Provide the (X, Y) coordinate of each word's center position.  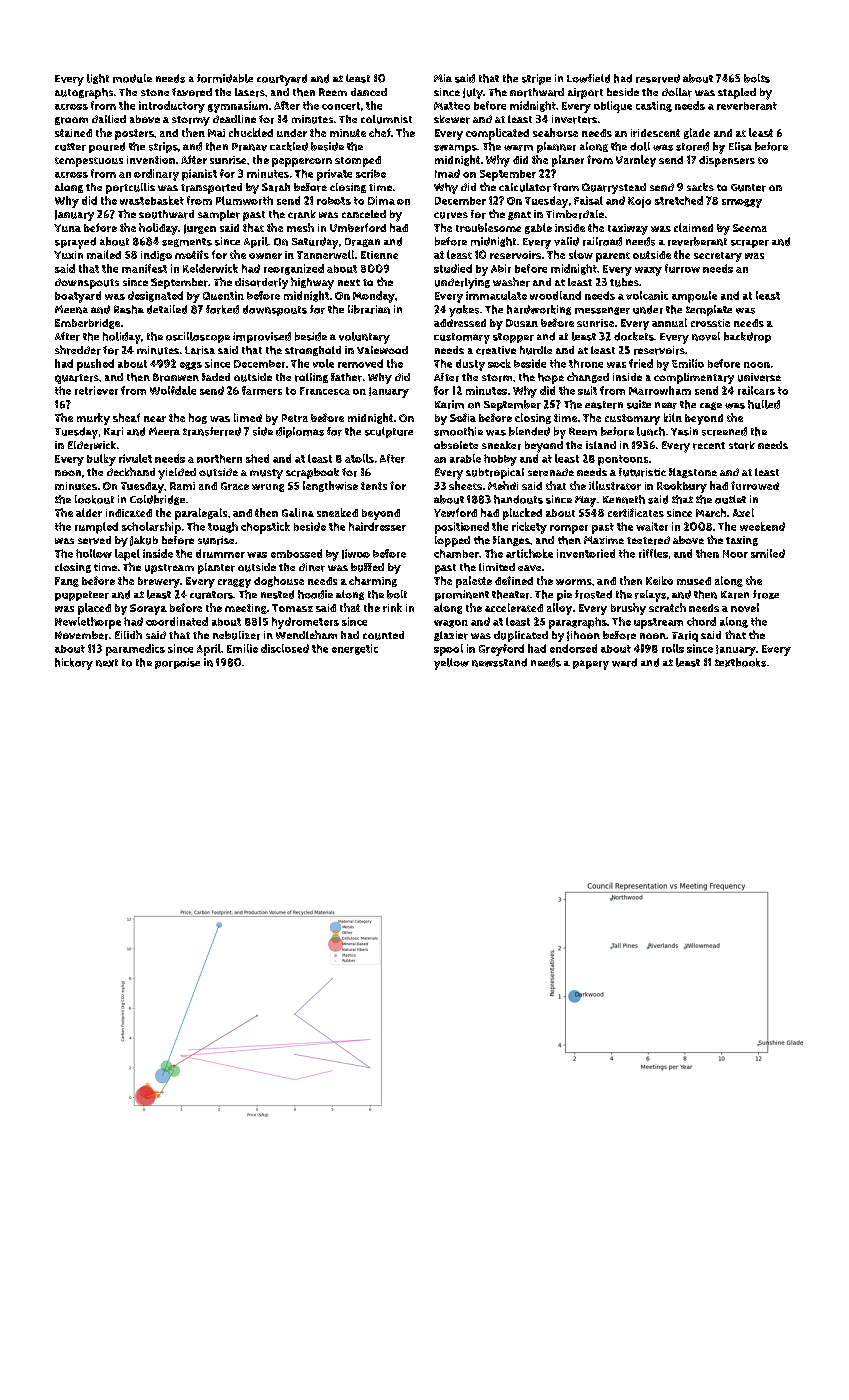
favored (192, 92)
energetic (355, 649)
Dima (381, 200)
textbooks (740, 662)
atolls (359, 458)
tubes (624, 282)
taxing (742, 541)
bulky (101, 460)
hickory (74, 664)
